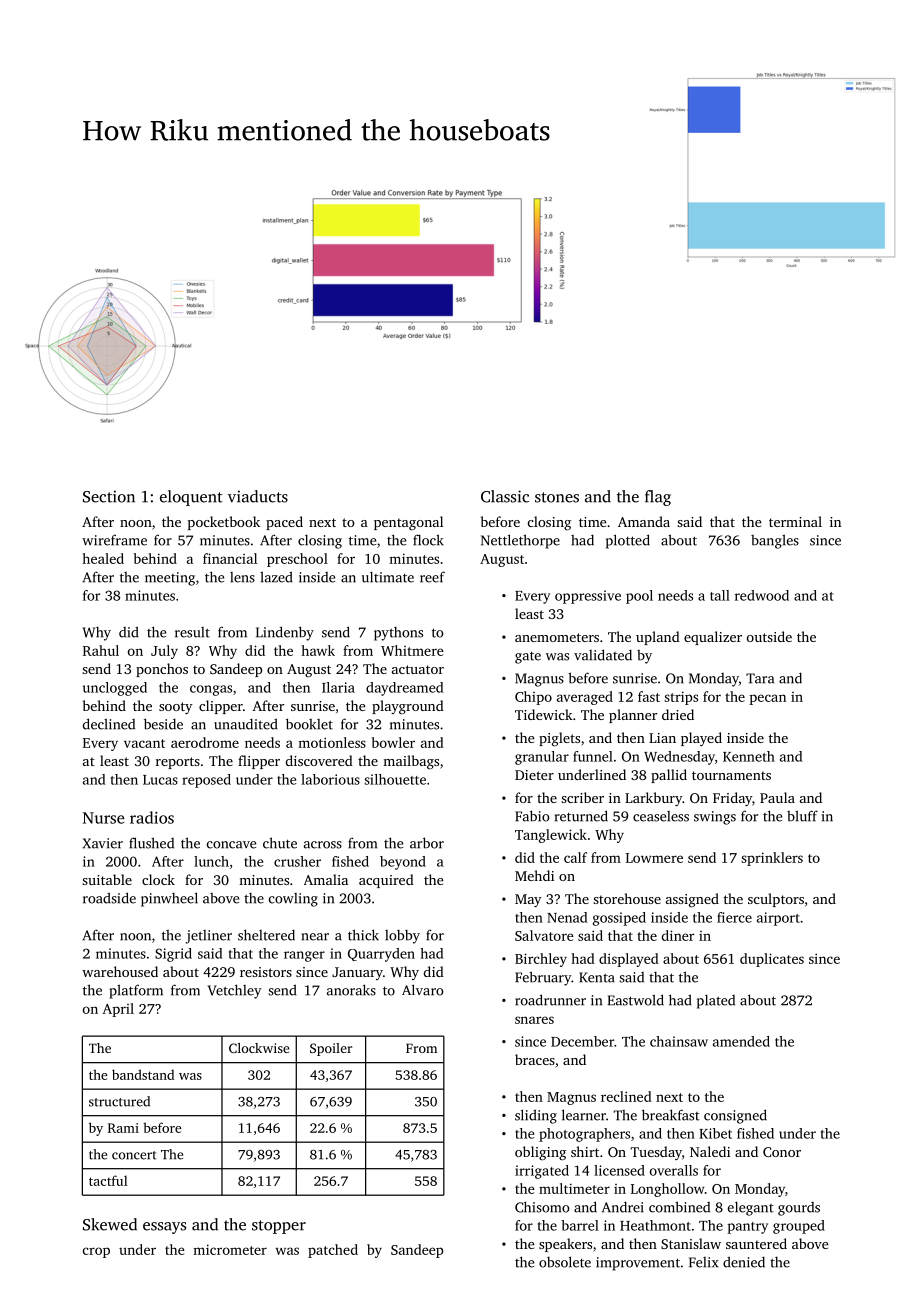 The height and width of the screenshot is (1308, 924). What do you see at coordinates (597, 977) in the screenshot?
I see `Kenta` at bounding box center [597, 977].
